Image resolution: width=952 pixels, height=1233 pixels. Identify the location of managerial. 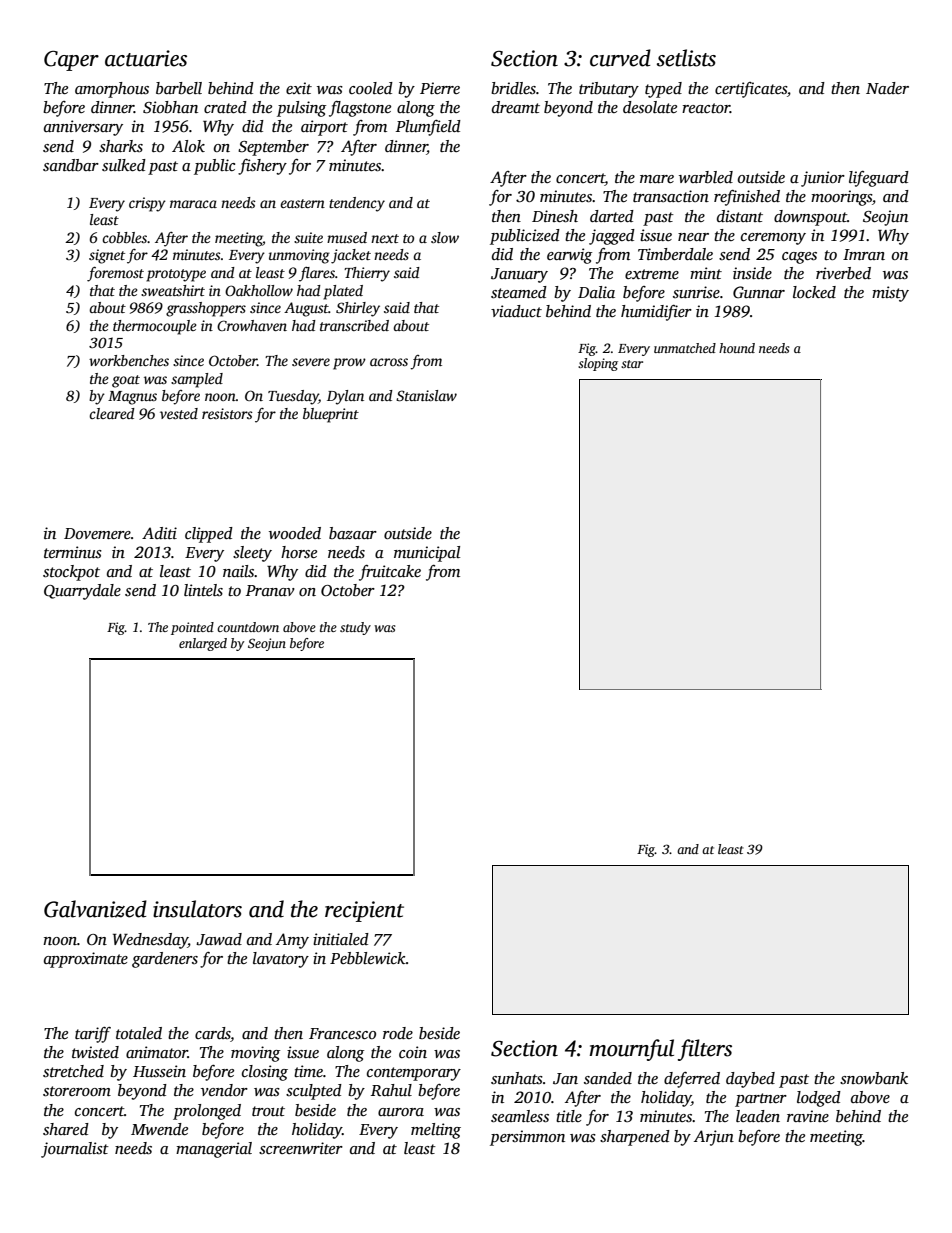
(214, 1150).
